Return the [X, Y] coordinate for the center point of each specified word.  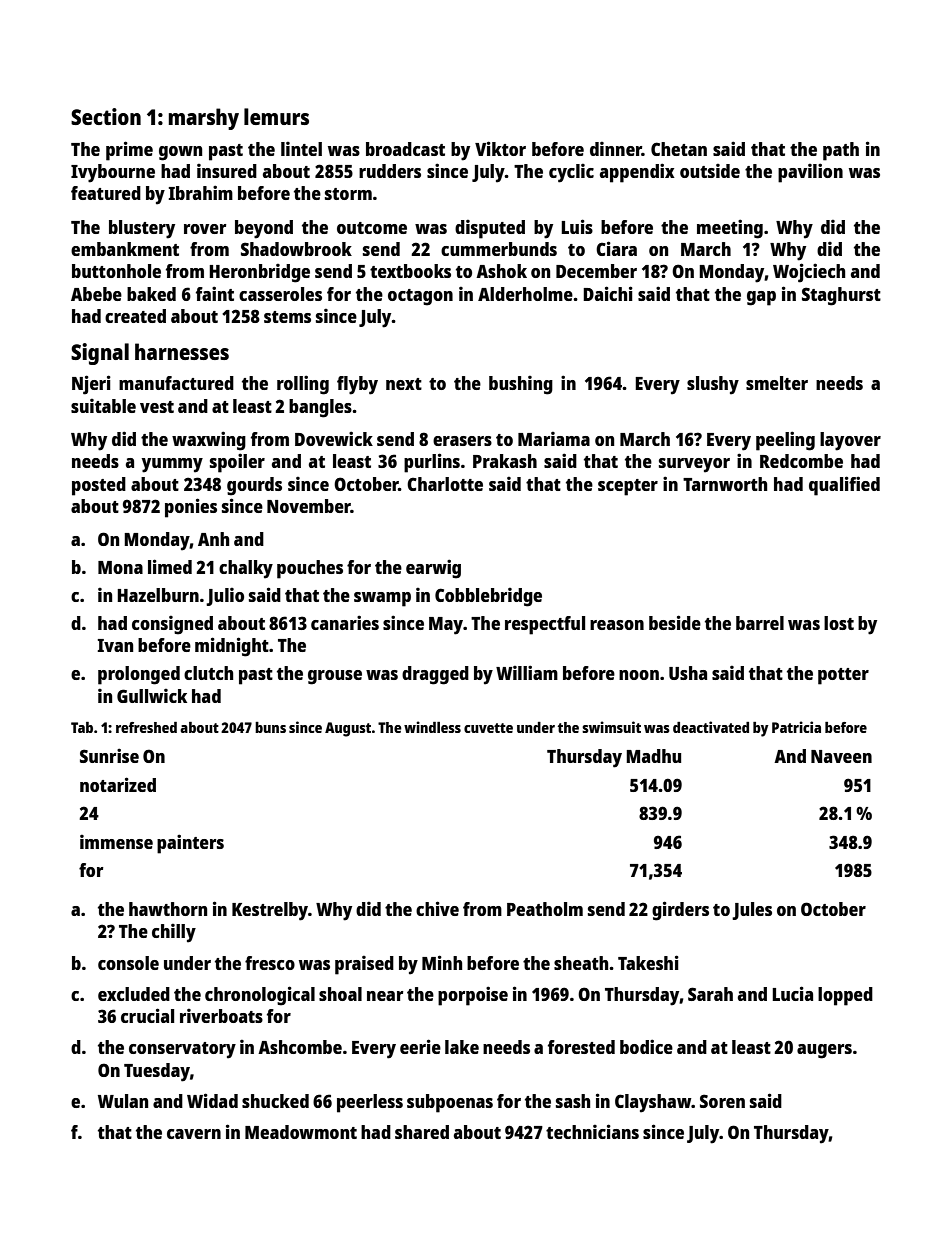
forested [581, 1047]
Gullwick [152, 695]
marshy [204, 119]
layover [850, 441]
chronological [260, 996]
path [841, 151]
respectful [545, 625]
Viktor [500, 148]
